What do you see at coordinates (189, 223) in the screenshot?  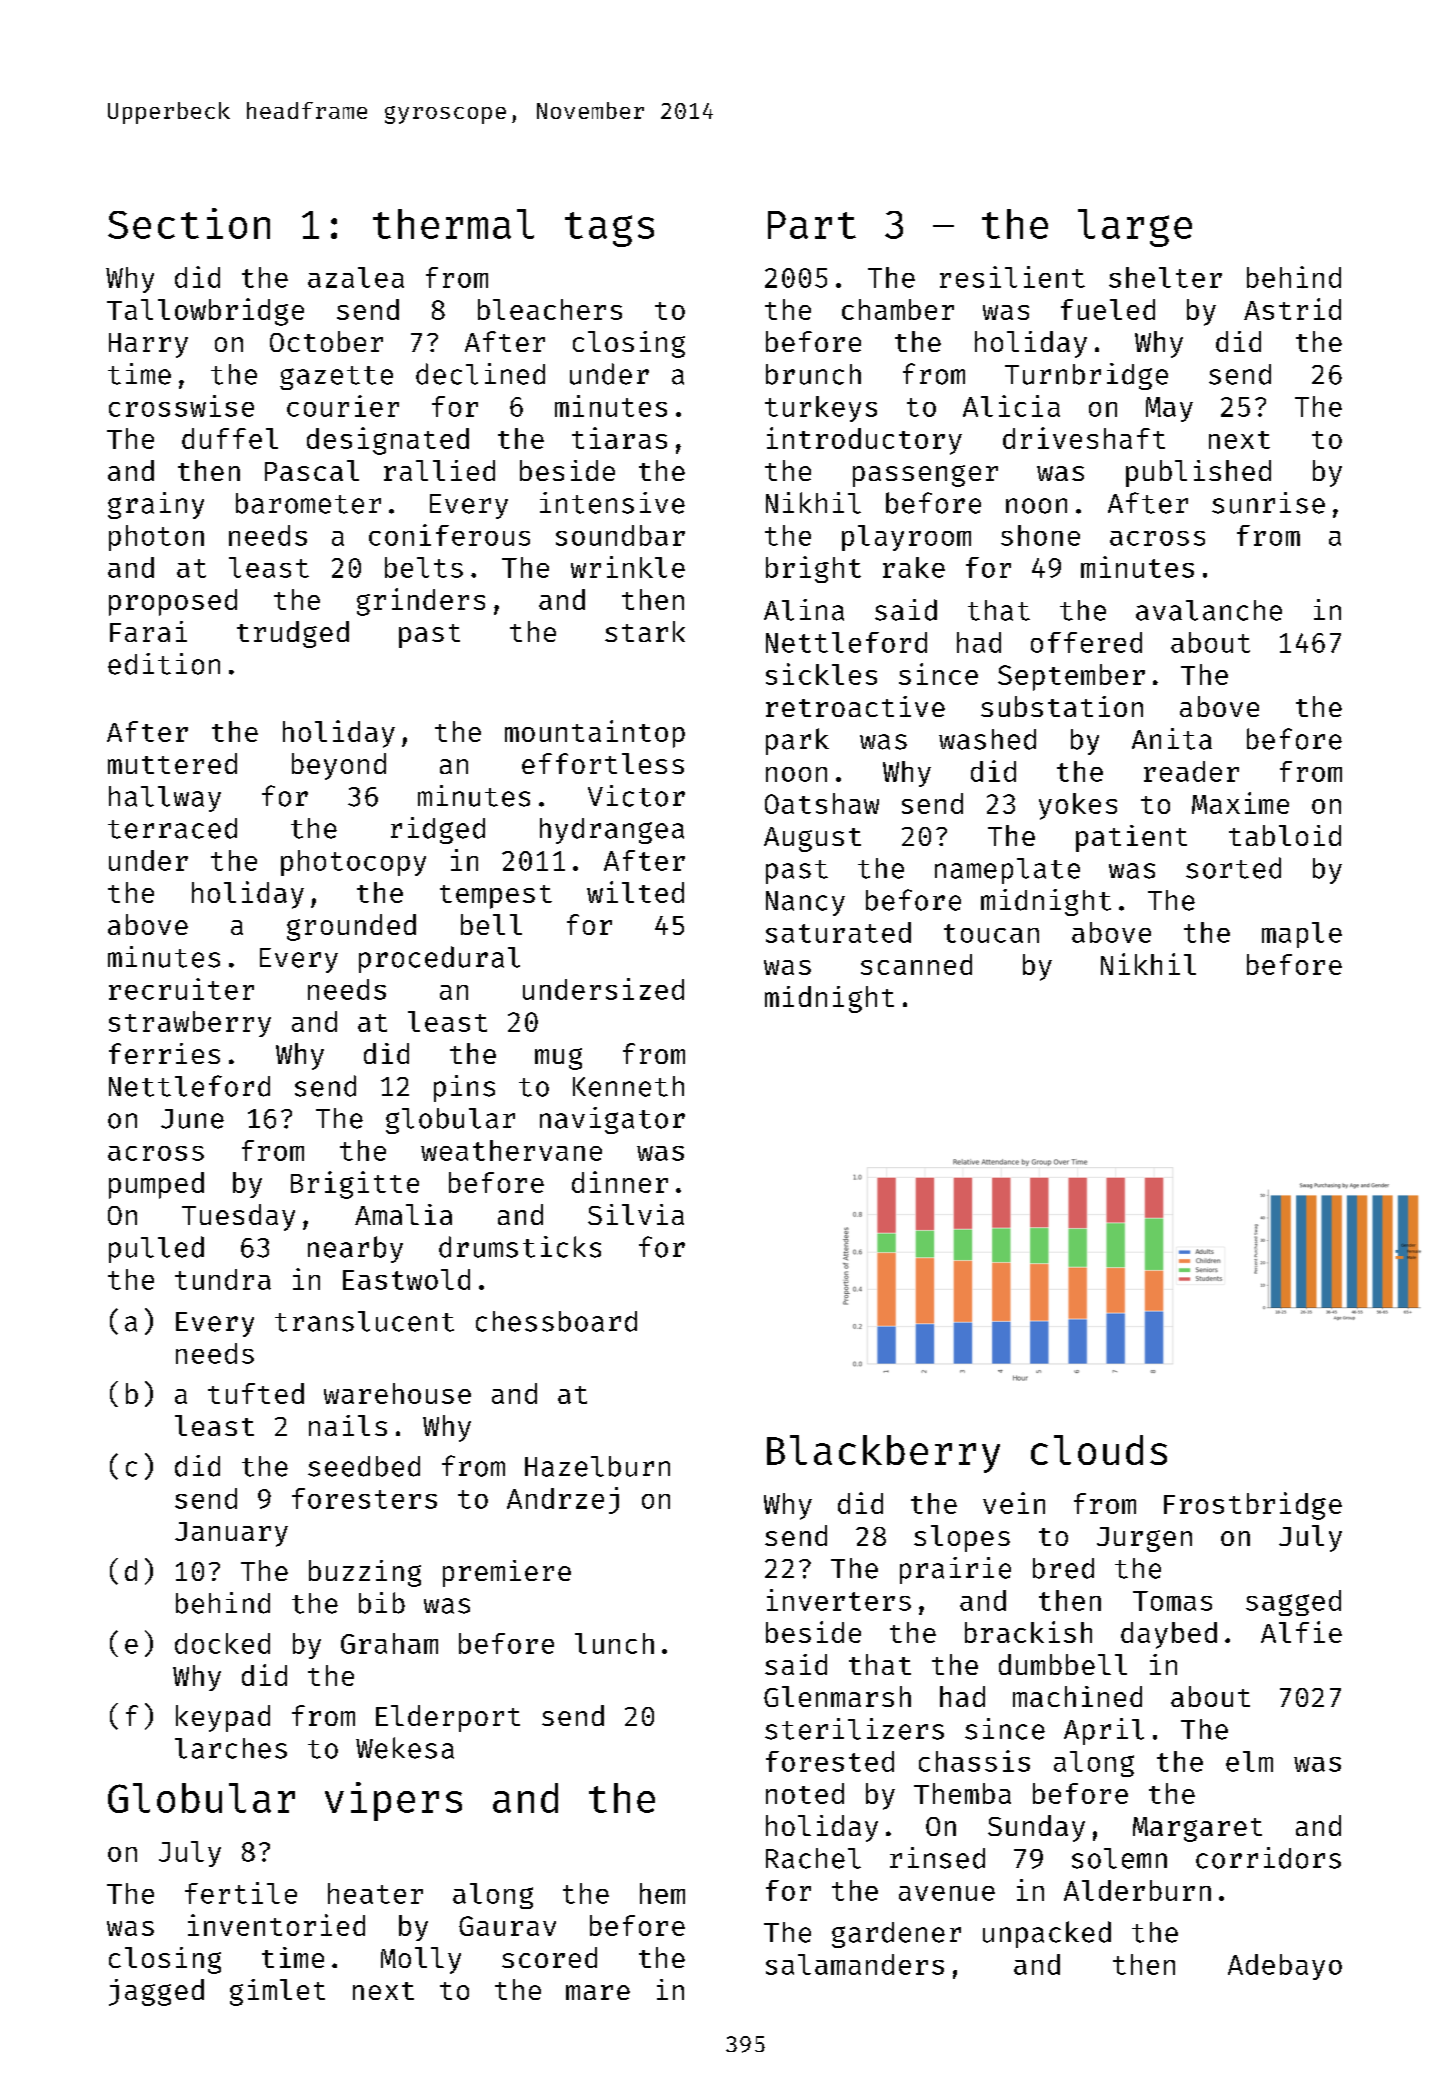 I see `Section` at bounding box center [189, 223].
